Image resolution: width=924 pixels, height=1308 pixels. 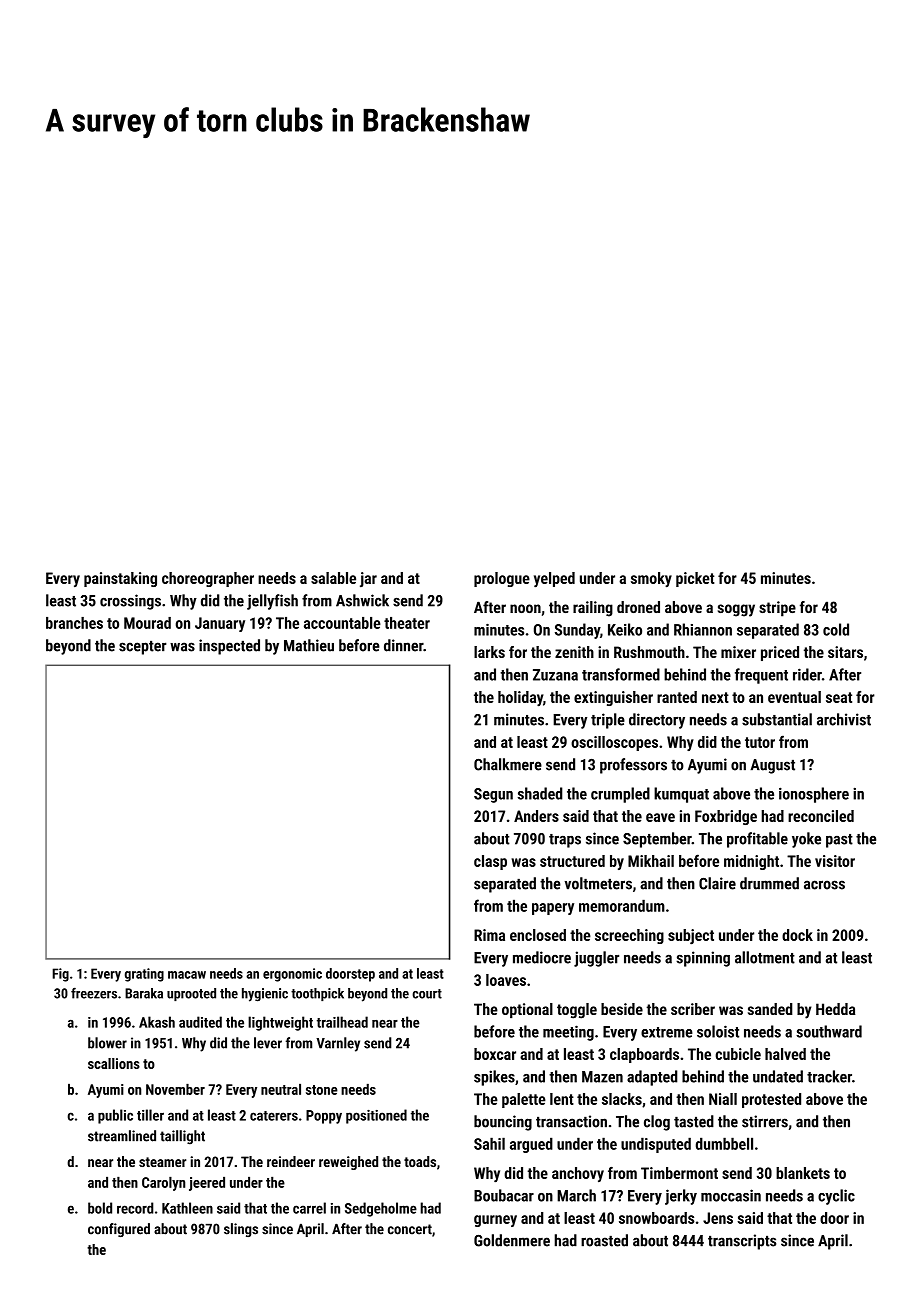 What do you see at coordinates (144, 975) in the screenshot?
I see `grating` at bounding box center [144, 975].
